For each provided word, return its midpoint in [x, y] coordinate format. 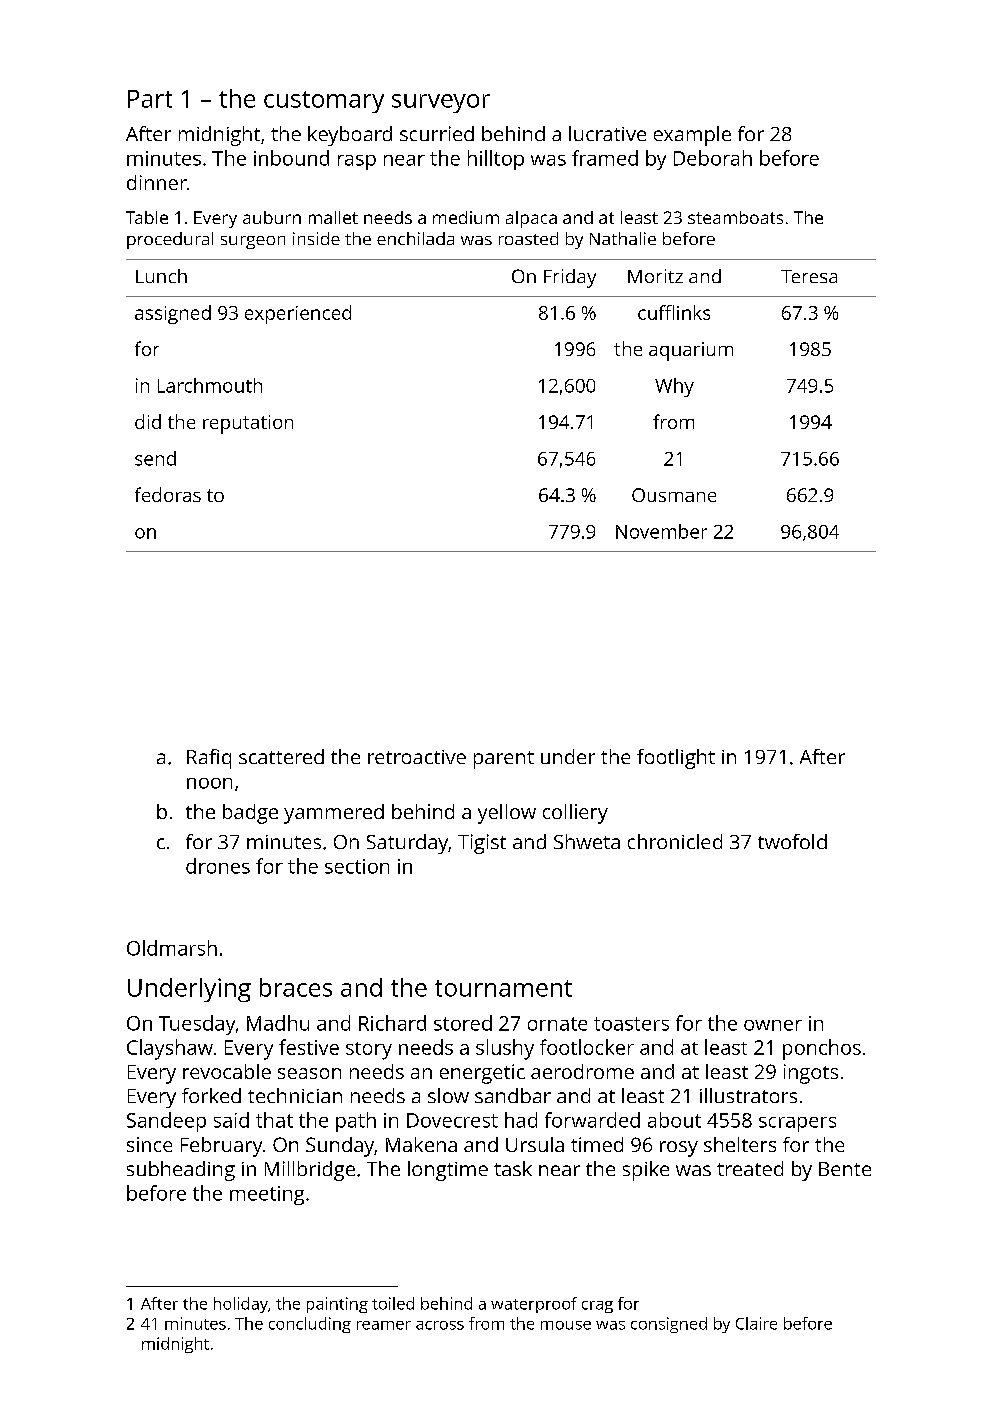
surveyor [441, 103]
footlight [676, 759]
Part [150, 99]
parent [504, 760]
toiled [393, 1303]
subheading [181, 1171]
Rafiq [209, 759]
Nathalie [623, 238]
